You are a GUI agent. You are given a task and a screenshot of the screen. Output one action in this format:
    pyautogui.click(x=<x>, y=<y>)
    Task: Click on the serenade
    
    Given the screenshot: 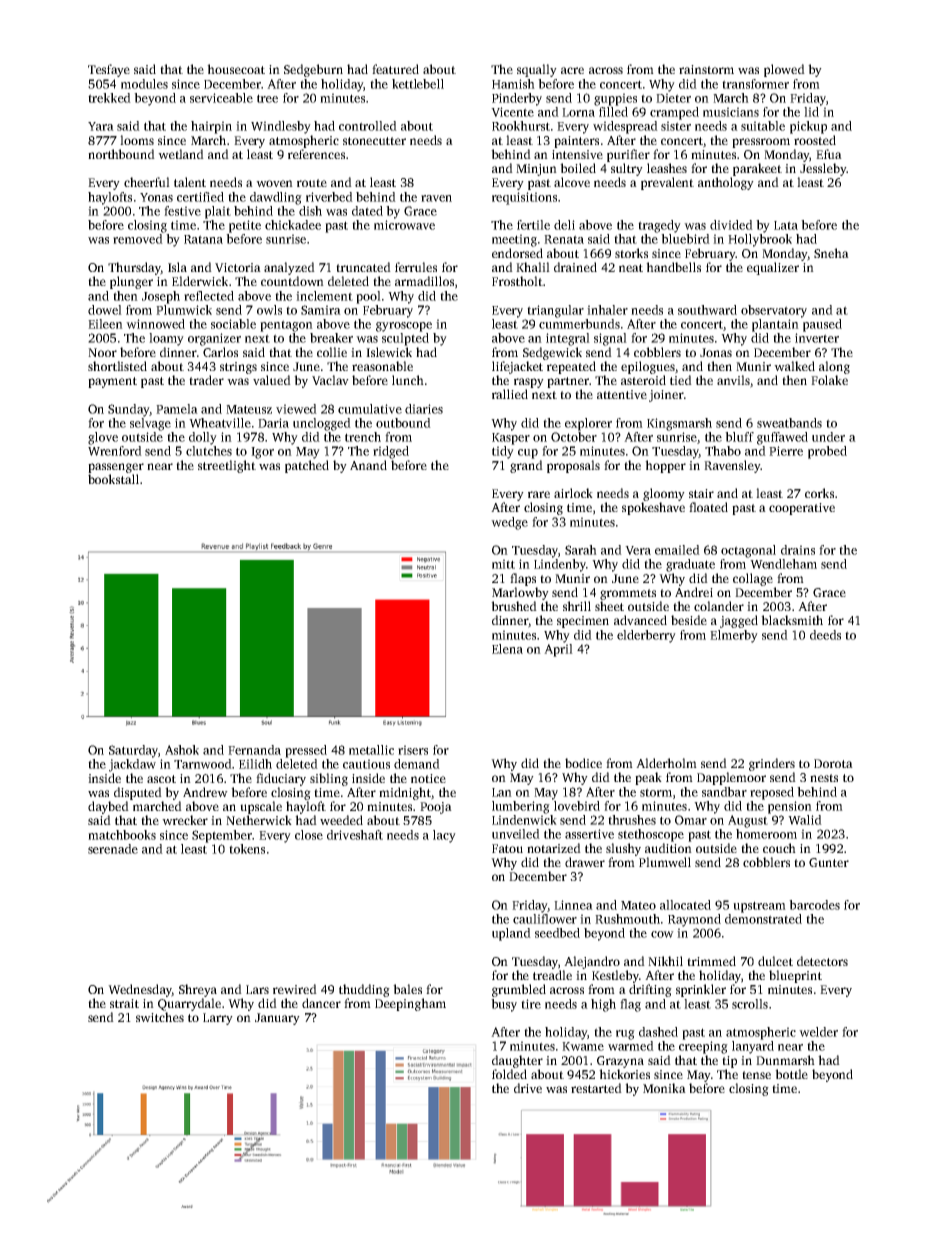 What is the action you would take?
    pyautogui.click(x=113, y=849)
